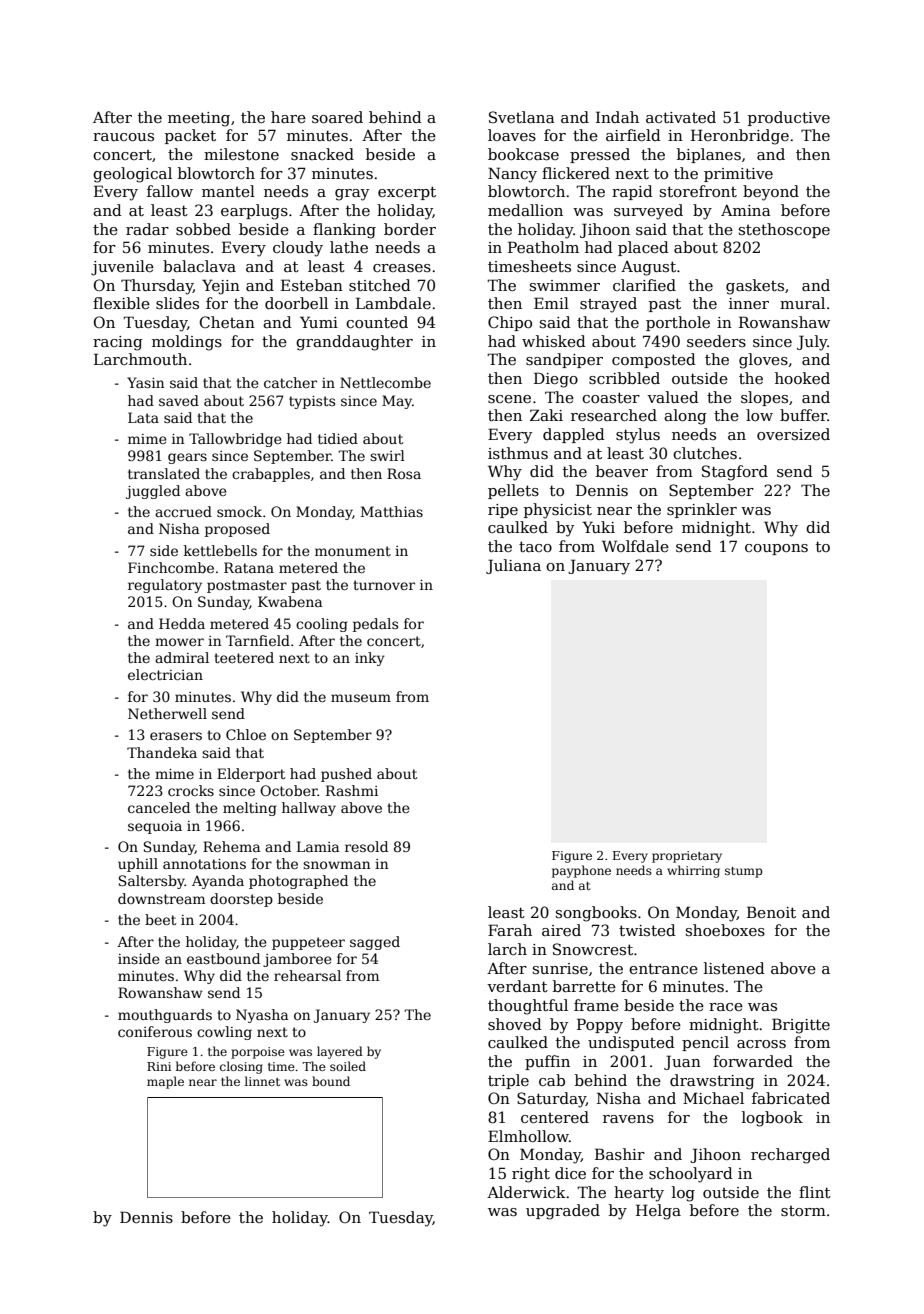  I want to click on cloudy, so click(298, 249).
